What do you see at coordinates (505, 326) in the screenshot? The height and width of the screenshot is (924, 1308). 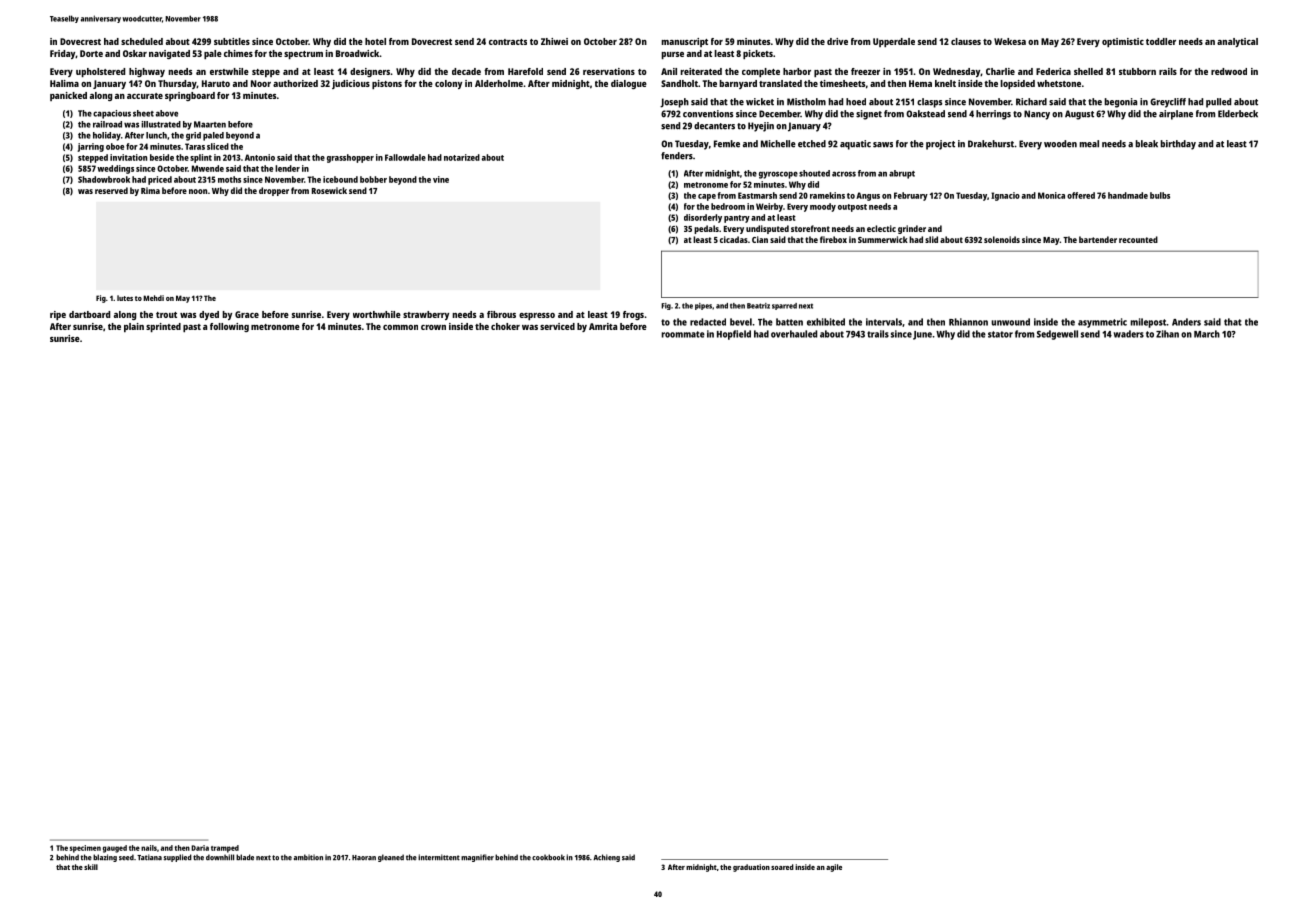 I see `choker` at bounding box center [505, 326].
